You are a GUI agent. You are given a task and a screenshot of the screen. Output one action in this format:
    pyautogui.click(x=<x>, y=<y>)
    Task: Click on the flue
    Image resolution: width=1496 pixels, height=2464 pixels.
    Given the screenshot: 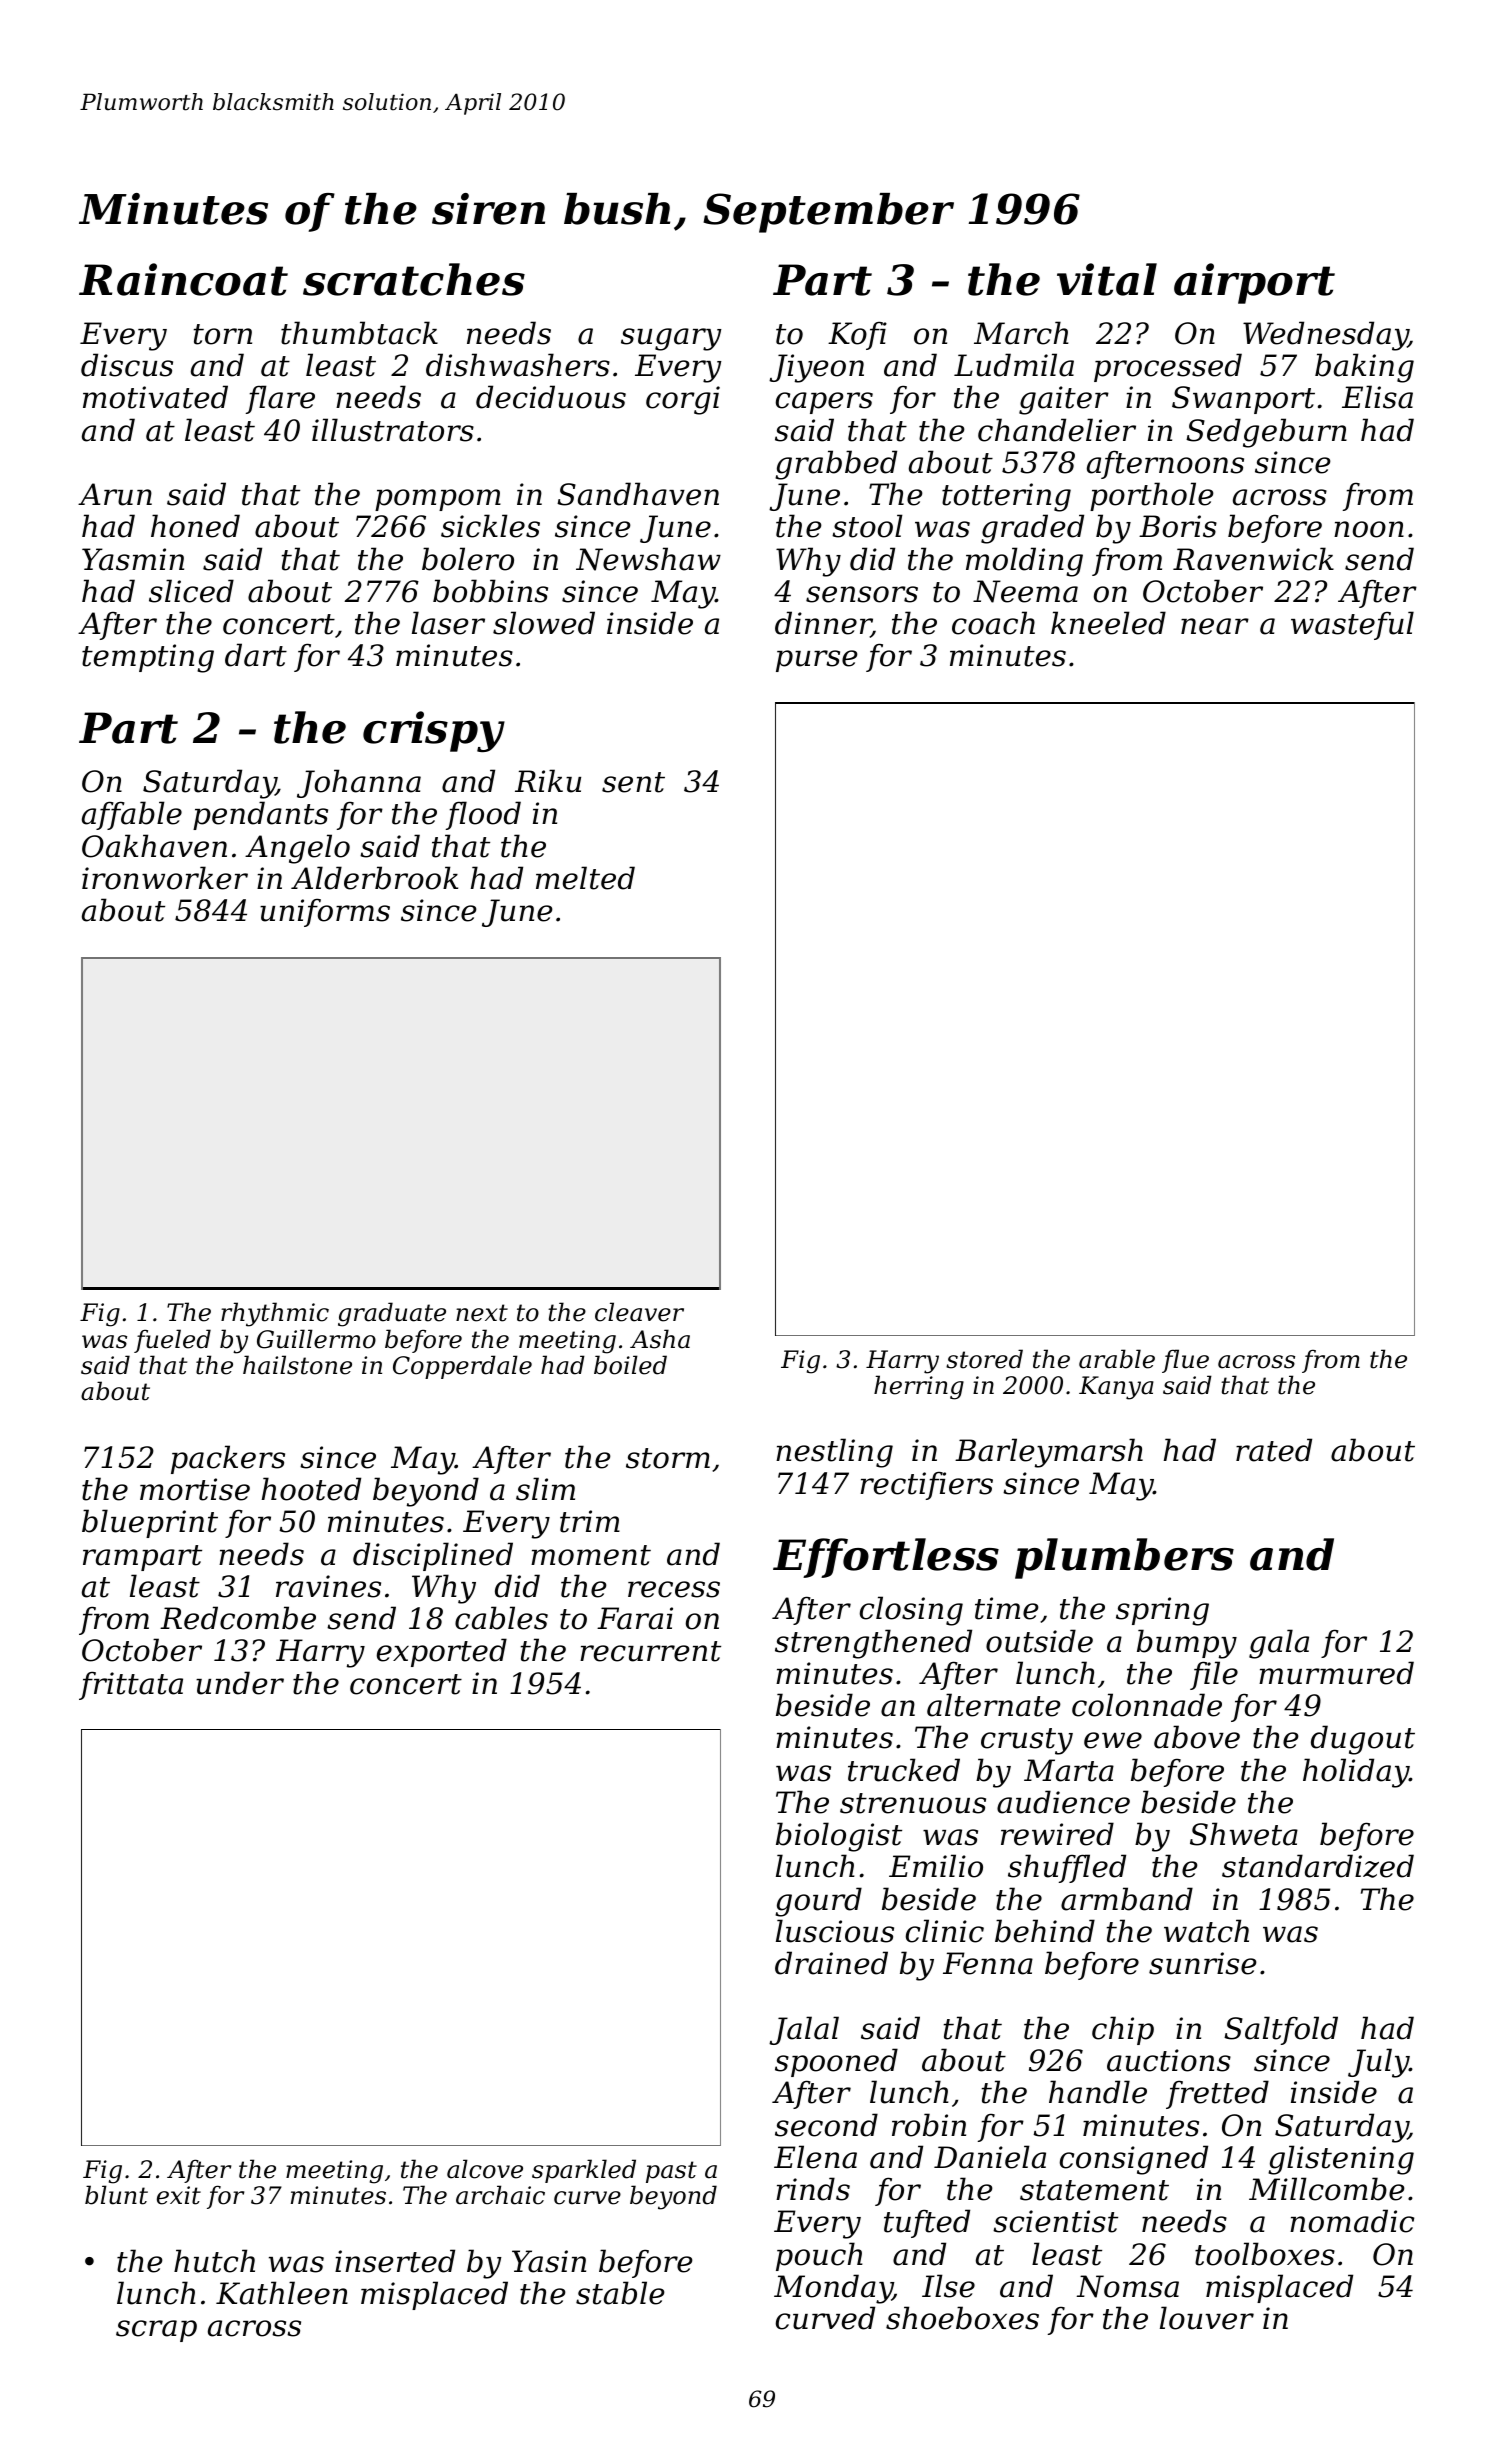 What is the action you would take?
    pyautogui.click(x=1185, y=1361)
